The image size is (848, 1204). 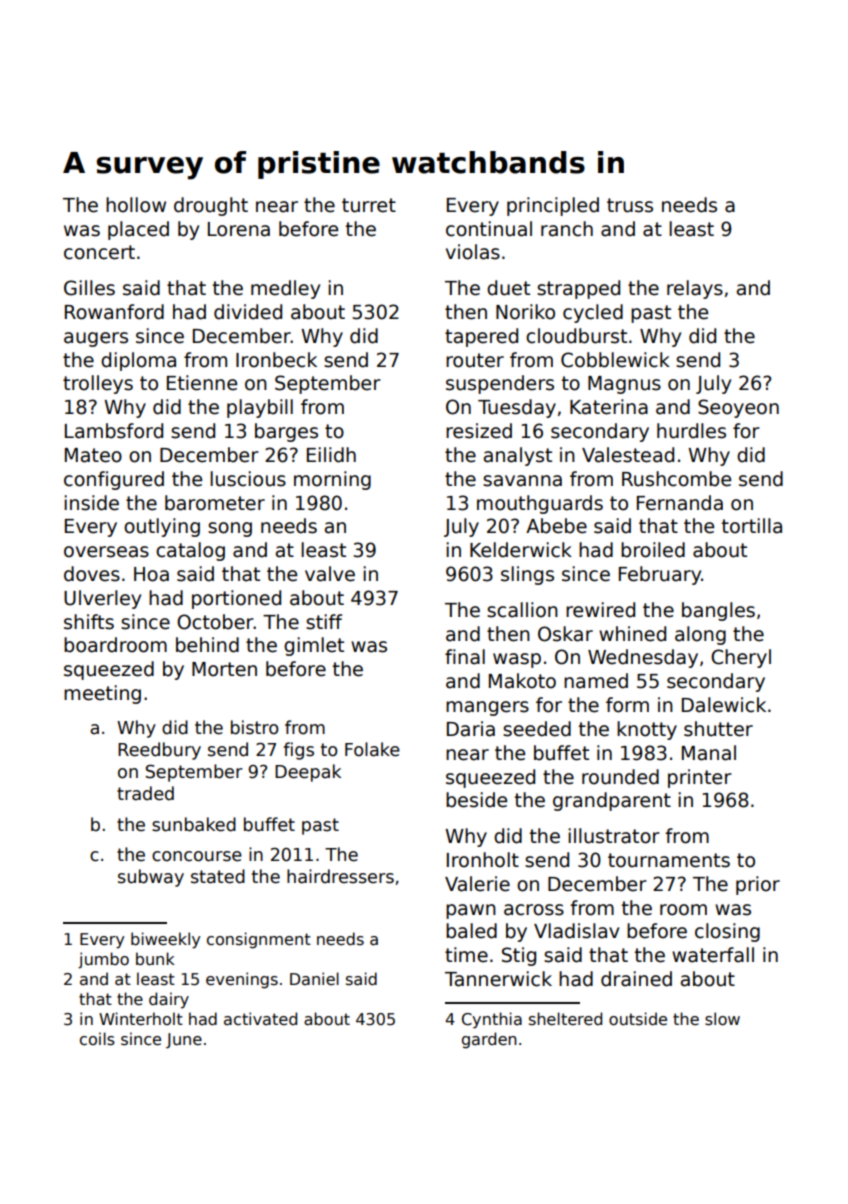 I want to click on rounded, so click(x=620, y=777).
